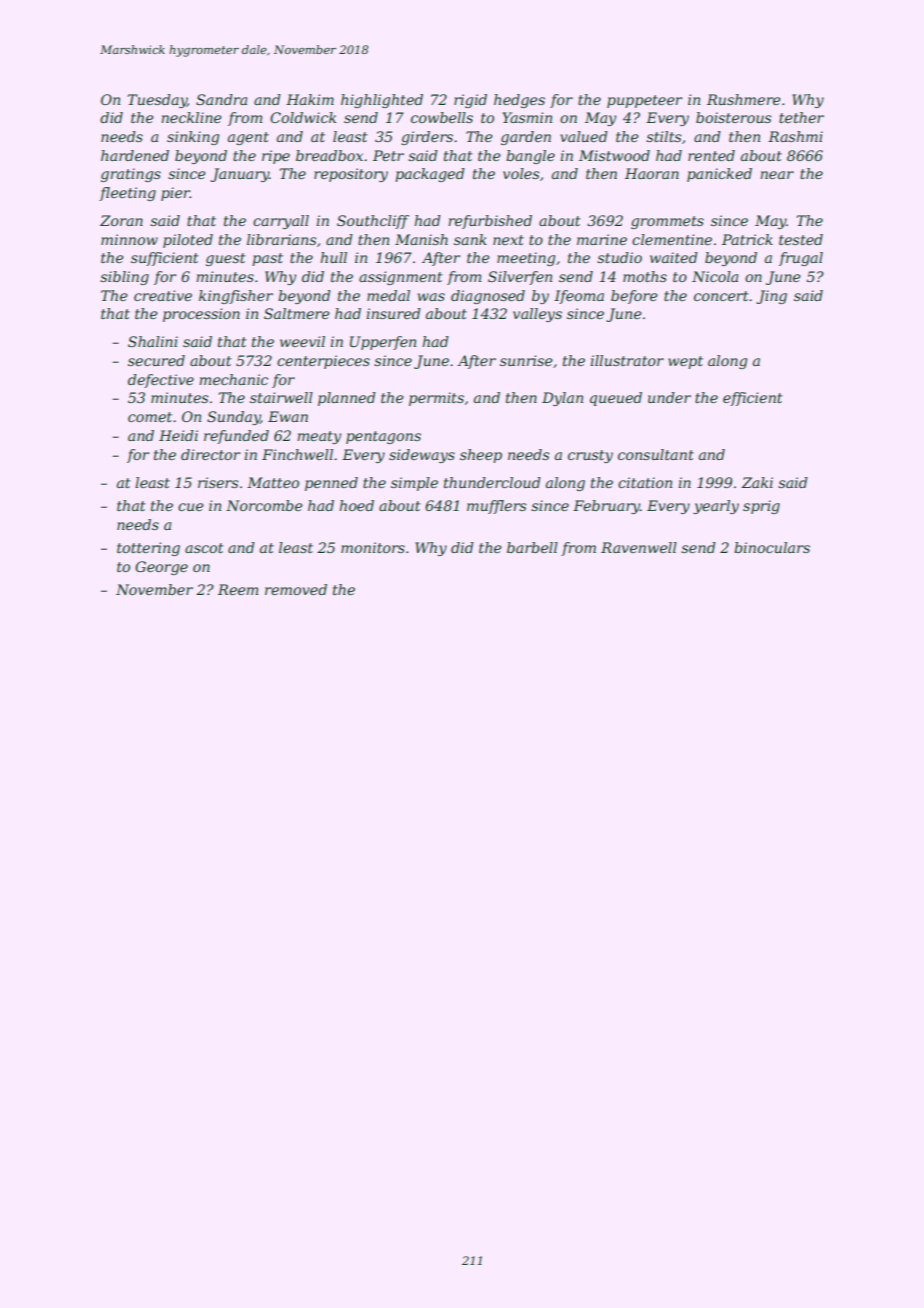 The image size is (924, 1308). I want to click on bangle, so click(530, 157).
